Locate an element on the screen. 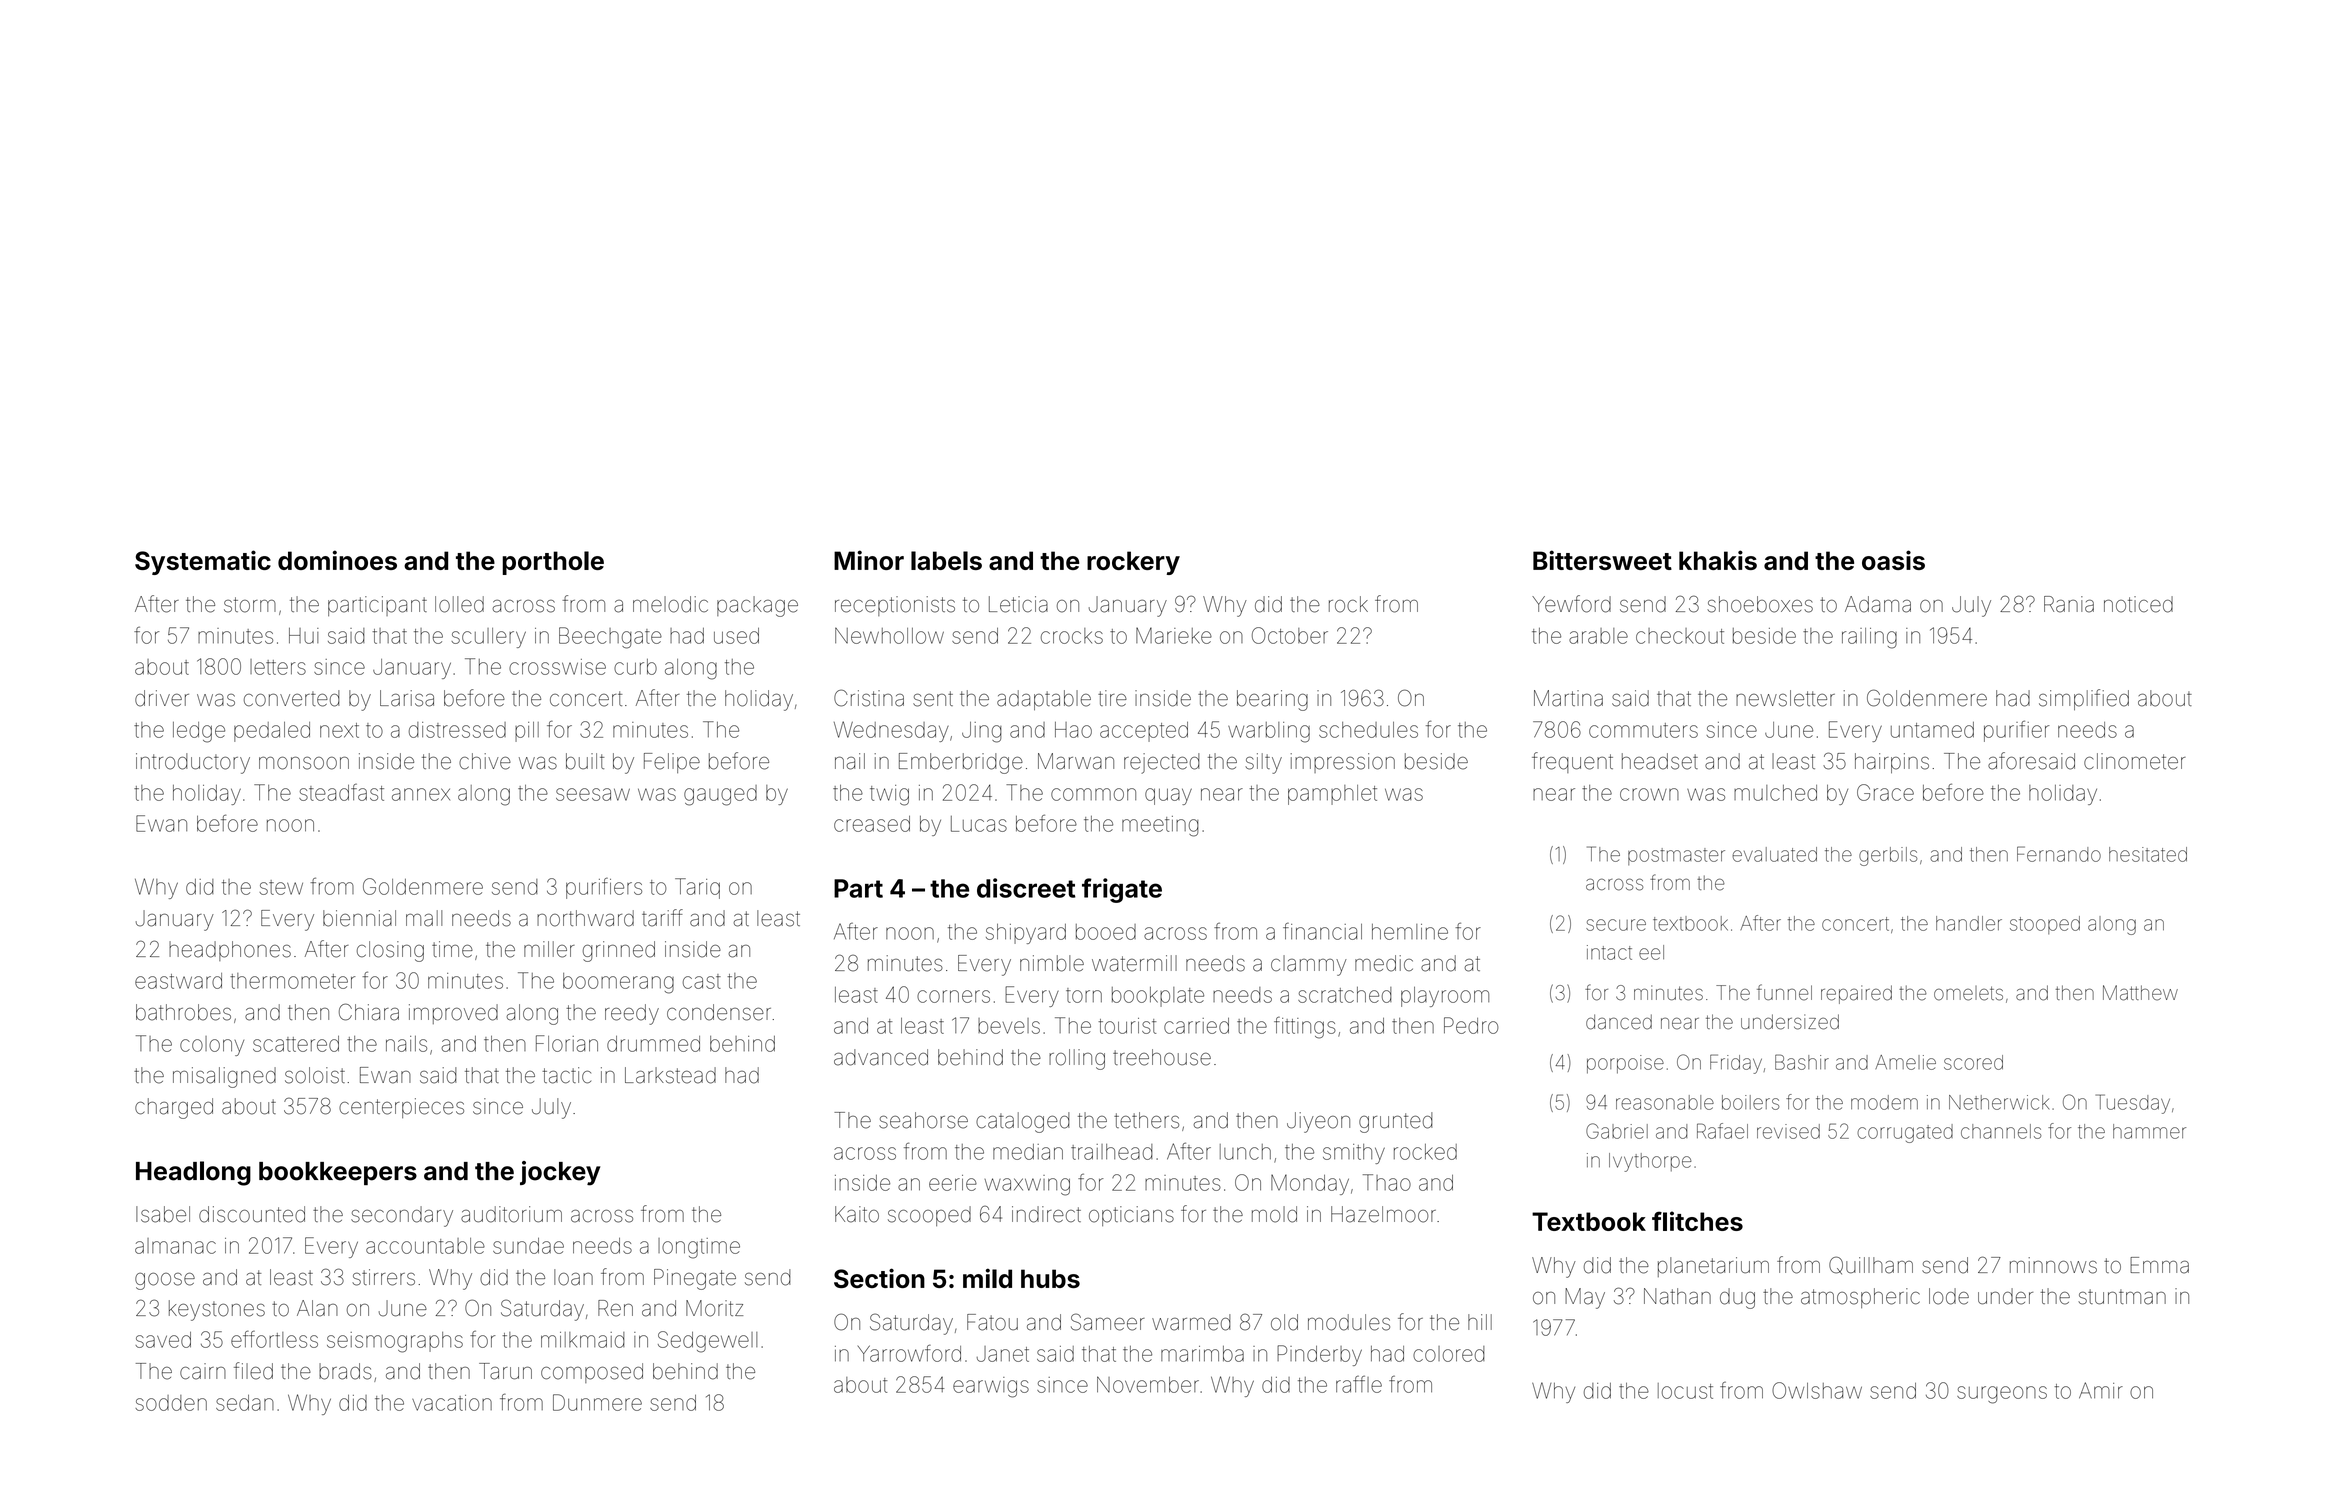  noticed is located at coordinates (2138, 604).
